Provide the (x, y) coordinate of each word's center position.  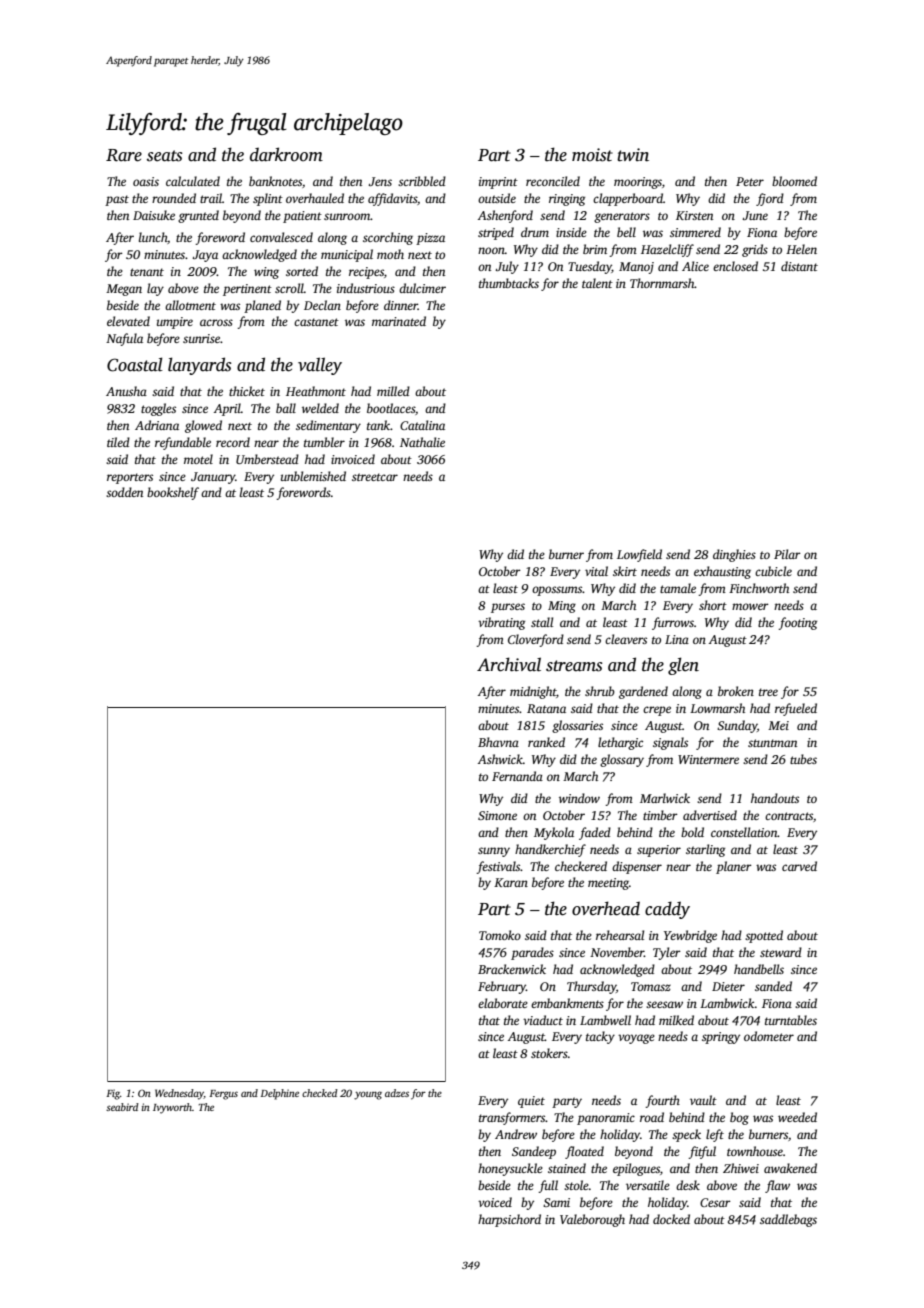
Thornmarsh (662, 283)
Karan (511, 882)
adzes (397, 1093)
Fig (113, 1094)
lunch (153, 237)
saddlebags (788, 1220)
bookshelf (173, 493)
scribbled (422, 181)
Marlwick (665, 798)
